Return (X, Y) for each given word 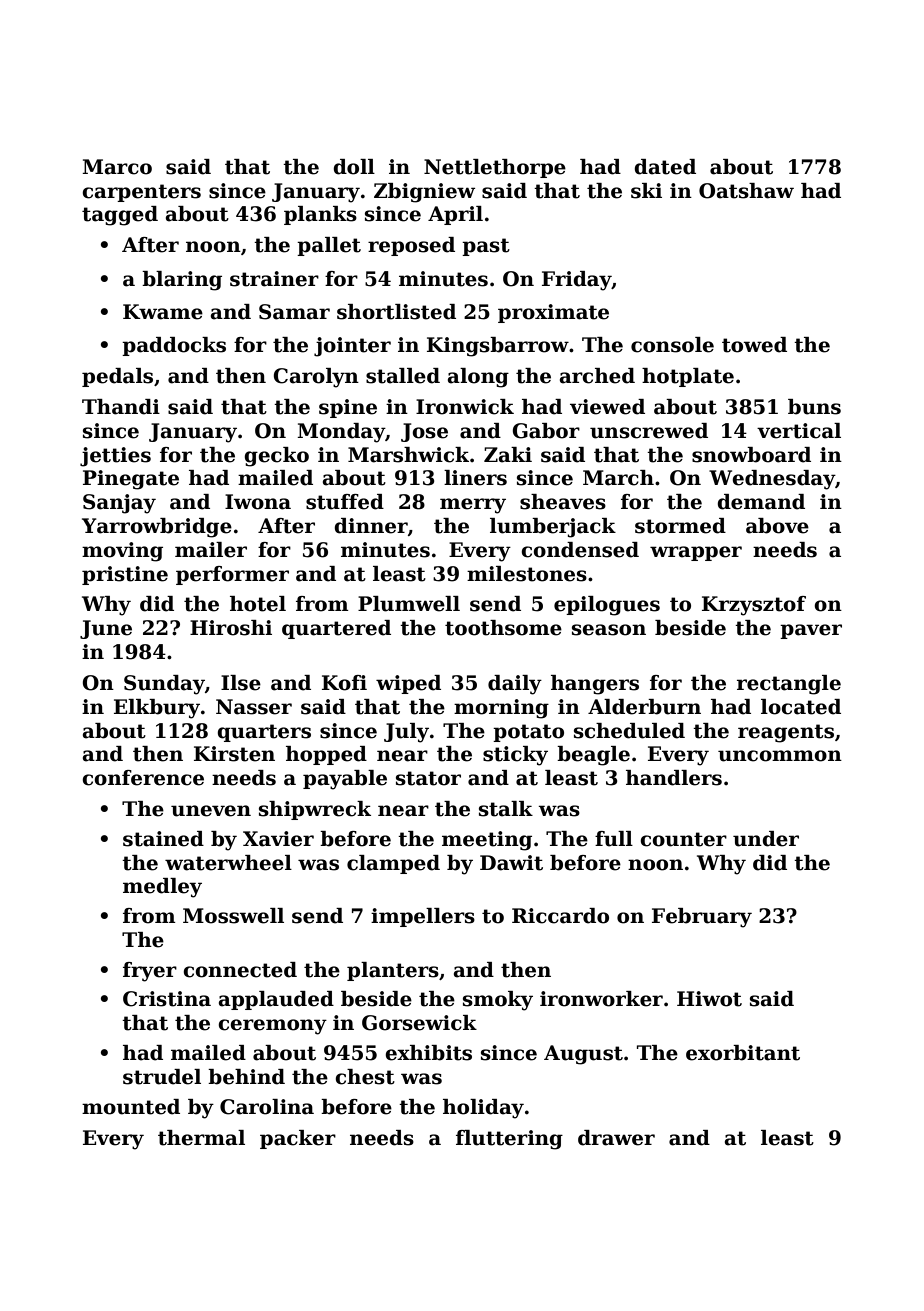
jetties (115, 457)
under (766, 839)
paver (811, 631)
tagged (120, 216)
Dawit (511, 863)
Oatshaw (746, 191)
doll (354, 167)
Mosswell (233, 916)
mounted (131, 1107)
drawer (616, 1138)
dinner (371, 526)
